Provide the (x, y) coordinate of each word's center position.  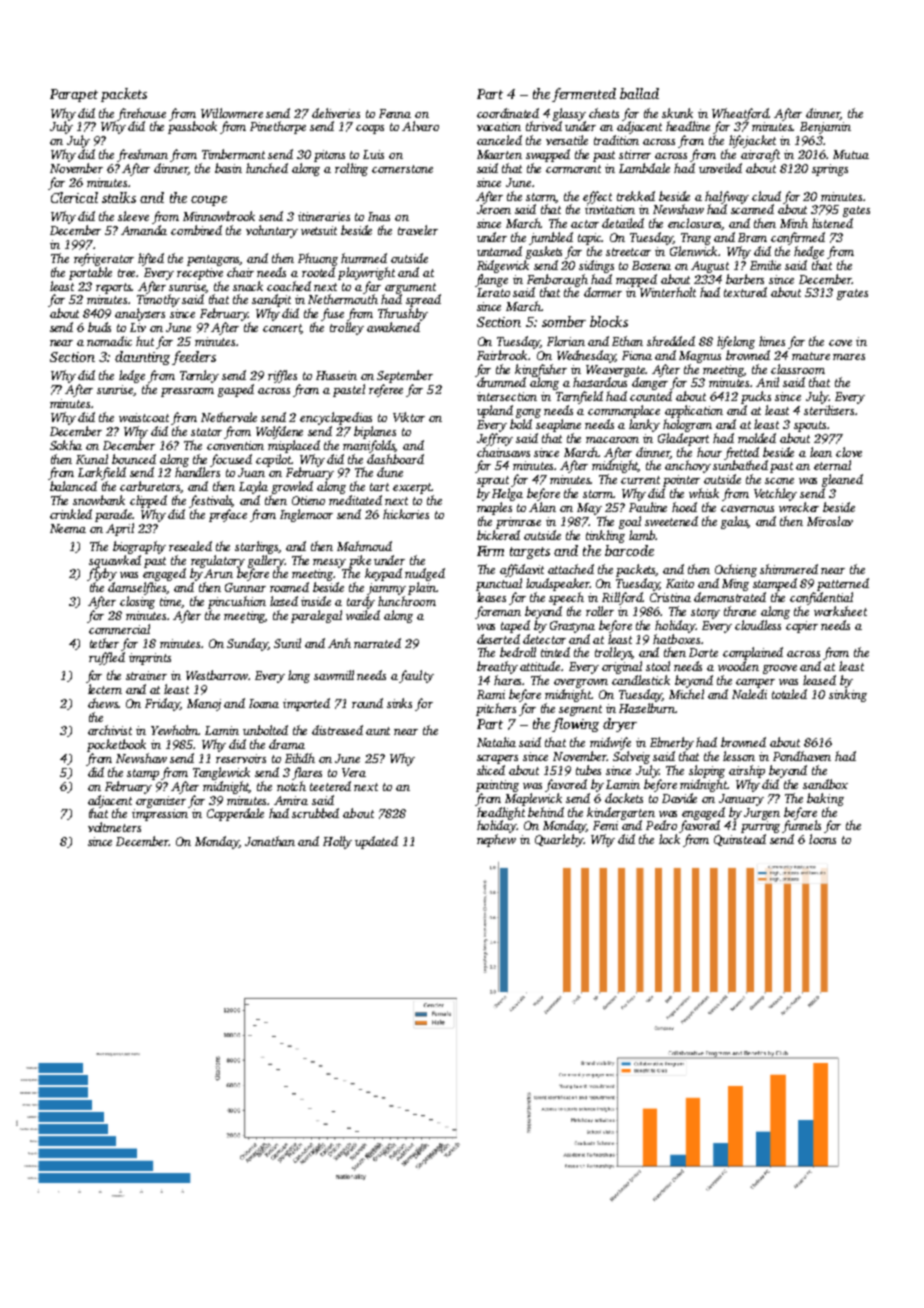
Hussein (336, 375)
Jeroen (494, 209)
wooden (738, 666)
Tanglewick (221, 773)
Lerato (493, 292)
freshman (142, 155)
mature (811, 356)
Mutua (851, 154)
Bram (752, 237)
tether (104, 643)
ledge (132, 376)
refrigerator (104, 259)
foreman (498, 612)
